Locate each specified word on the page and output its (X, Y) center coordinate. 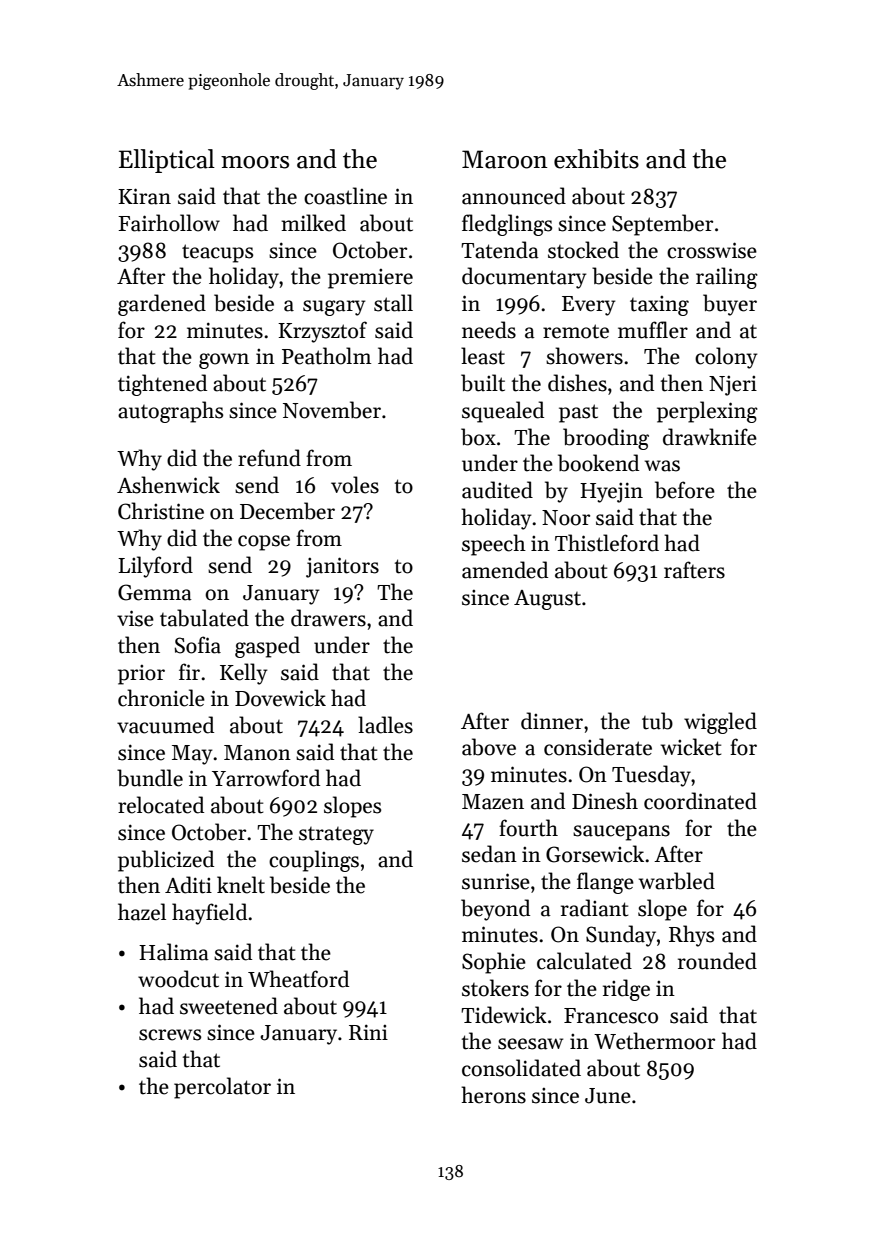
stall (393, 303)
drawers (328, 618)
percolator (222, 1088)
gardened (162, 305)
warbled (677, 881)
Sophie (494, 963)
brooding (606, 439)
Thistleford (607, 543)
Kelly (244, 674)
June (608, 1096)
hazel (142, 912)
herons (493, 1095)
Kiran (144, 196)
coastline (345, 196)
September (662, 225)
